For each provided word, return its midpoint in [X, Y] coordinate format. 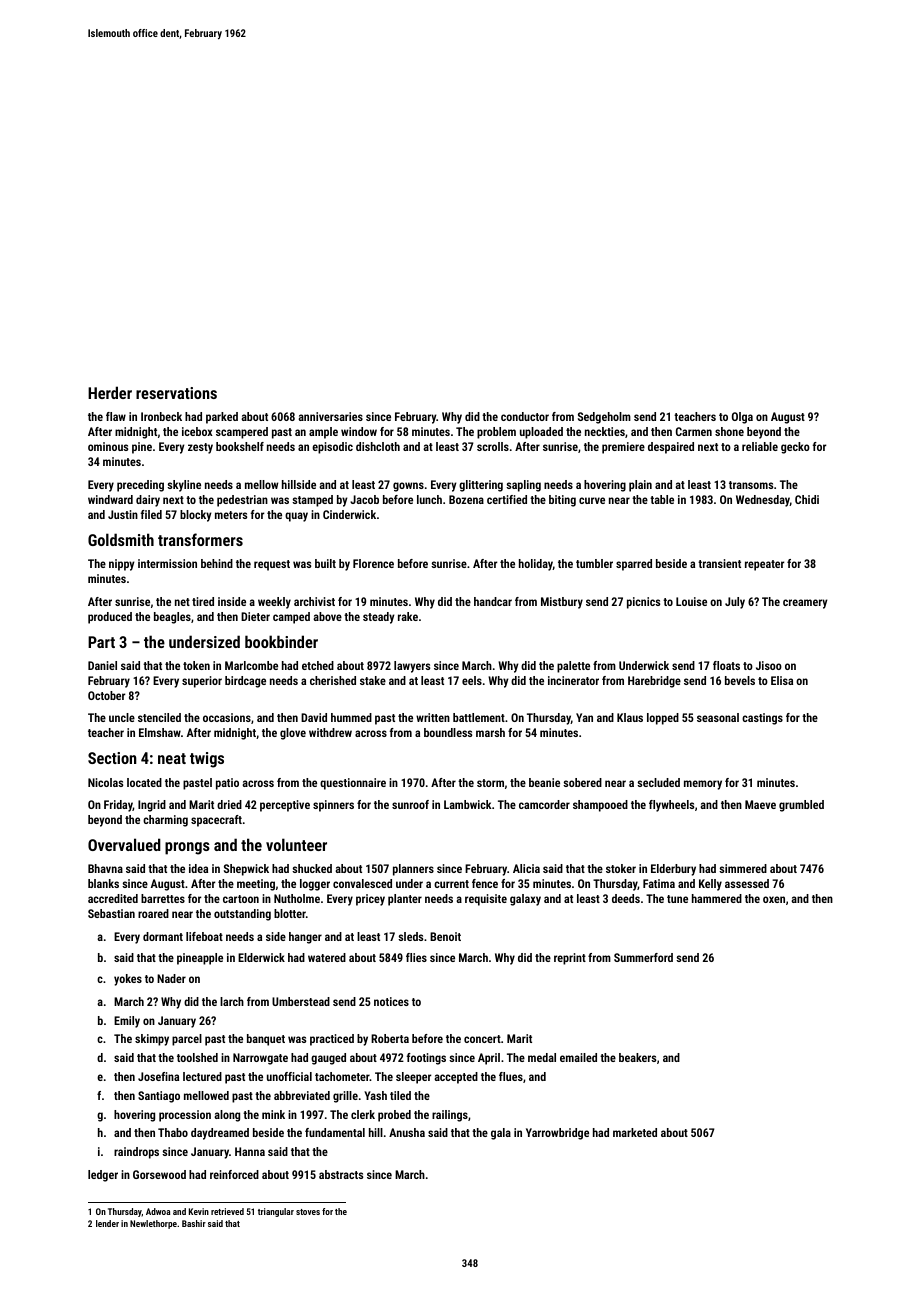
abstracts [341, 1174]
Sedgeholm [604, 418]
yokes [128, 980]
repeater [764, 565]
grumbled [801, 806]
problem [496, 433]
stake [373, 680]
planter [405, 900]
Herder [110, 392]
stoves [308, 1212]
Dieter [255, 616]
